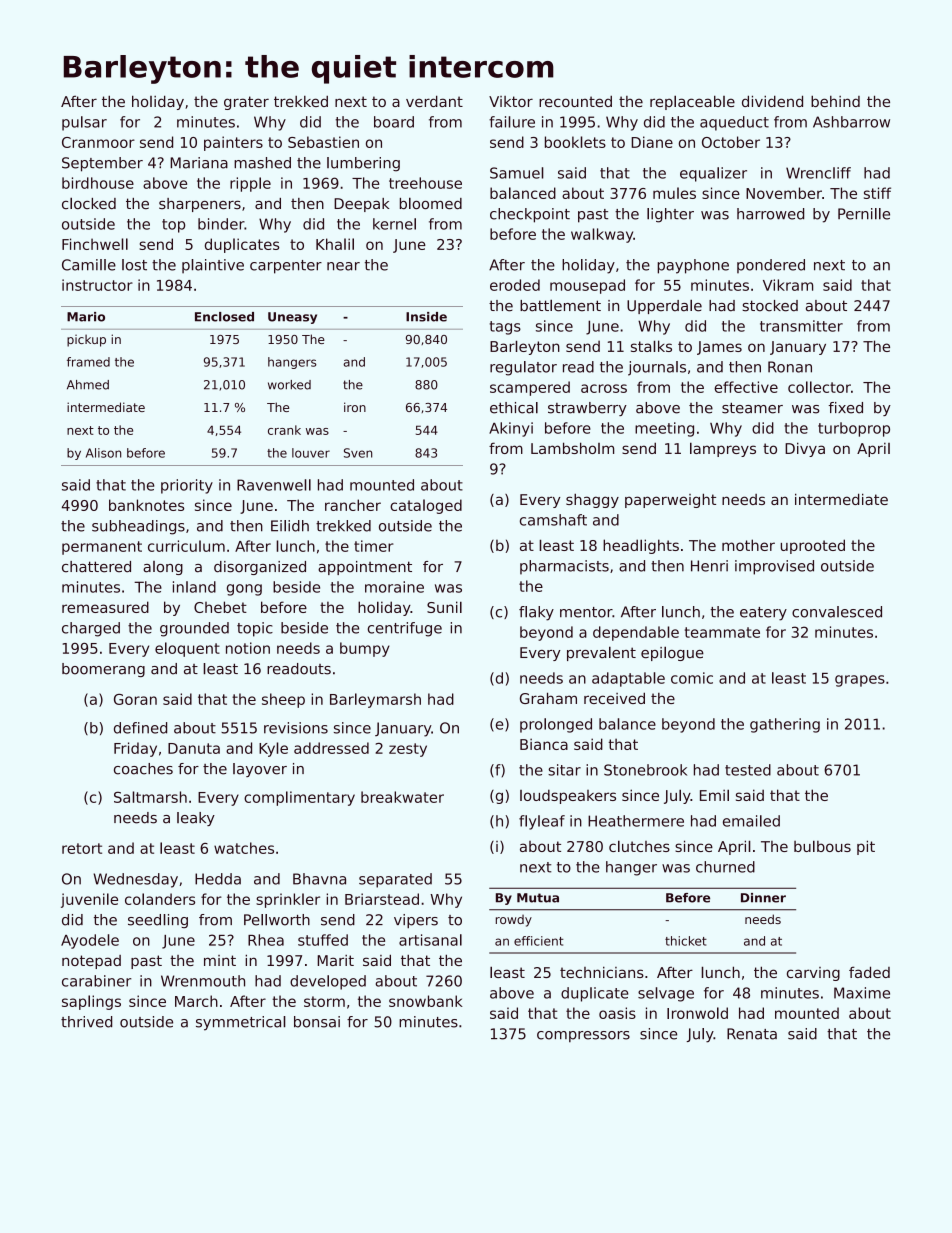 This image has width=952, height=1233. Describe the element at coordinates (187, 649) in the image. I see `eloquent` at that location.
